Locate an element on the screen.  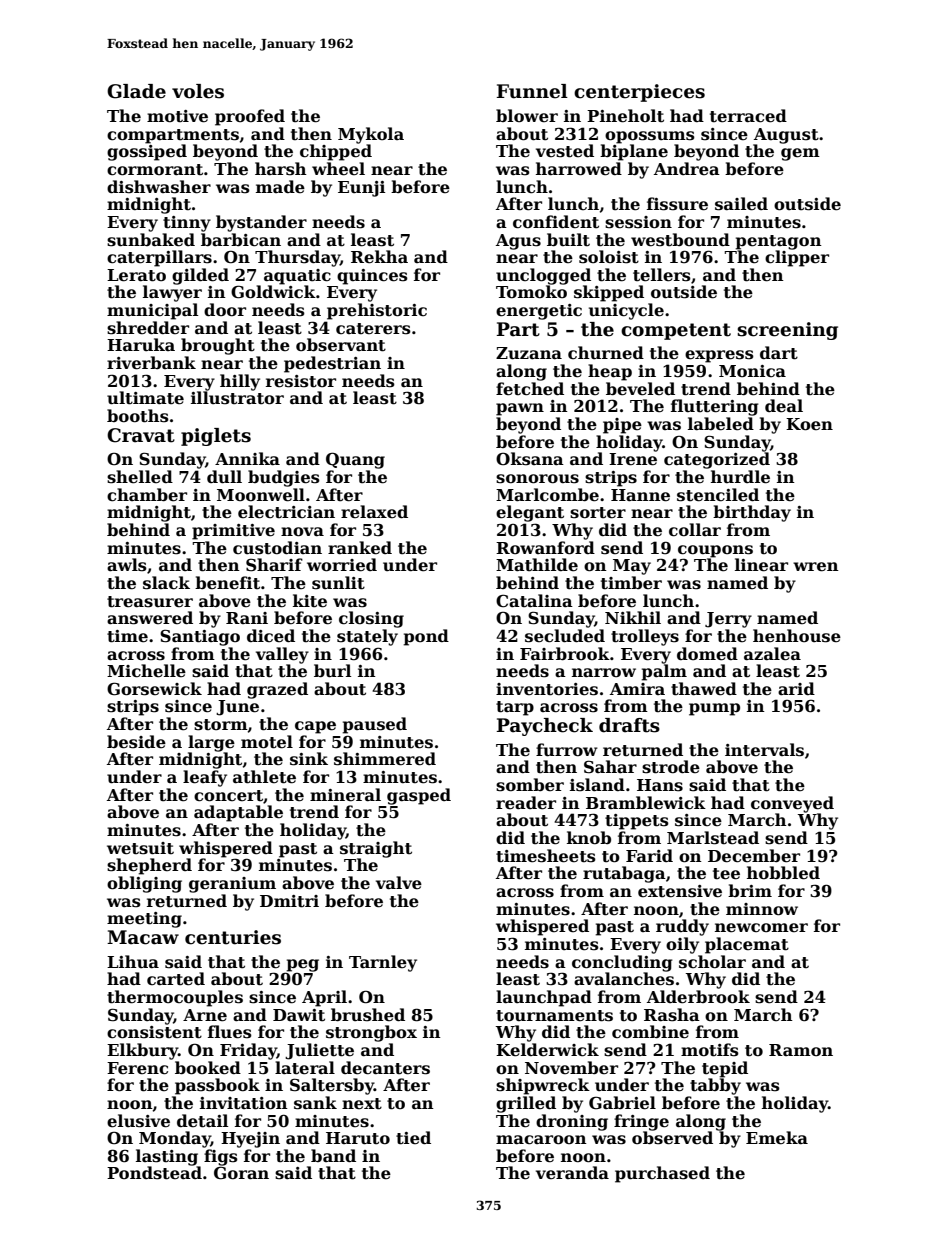
Kelderwick is located at coordinates (547, 1050).
